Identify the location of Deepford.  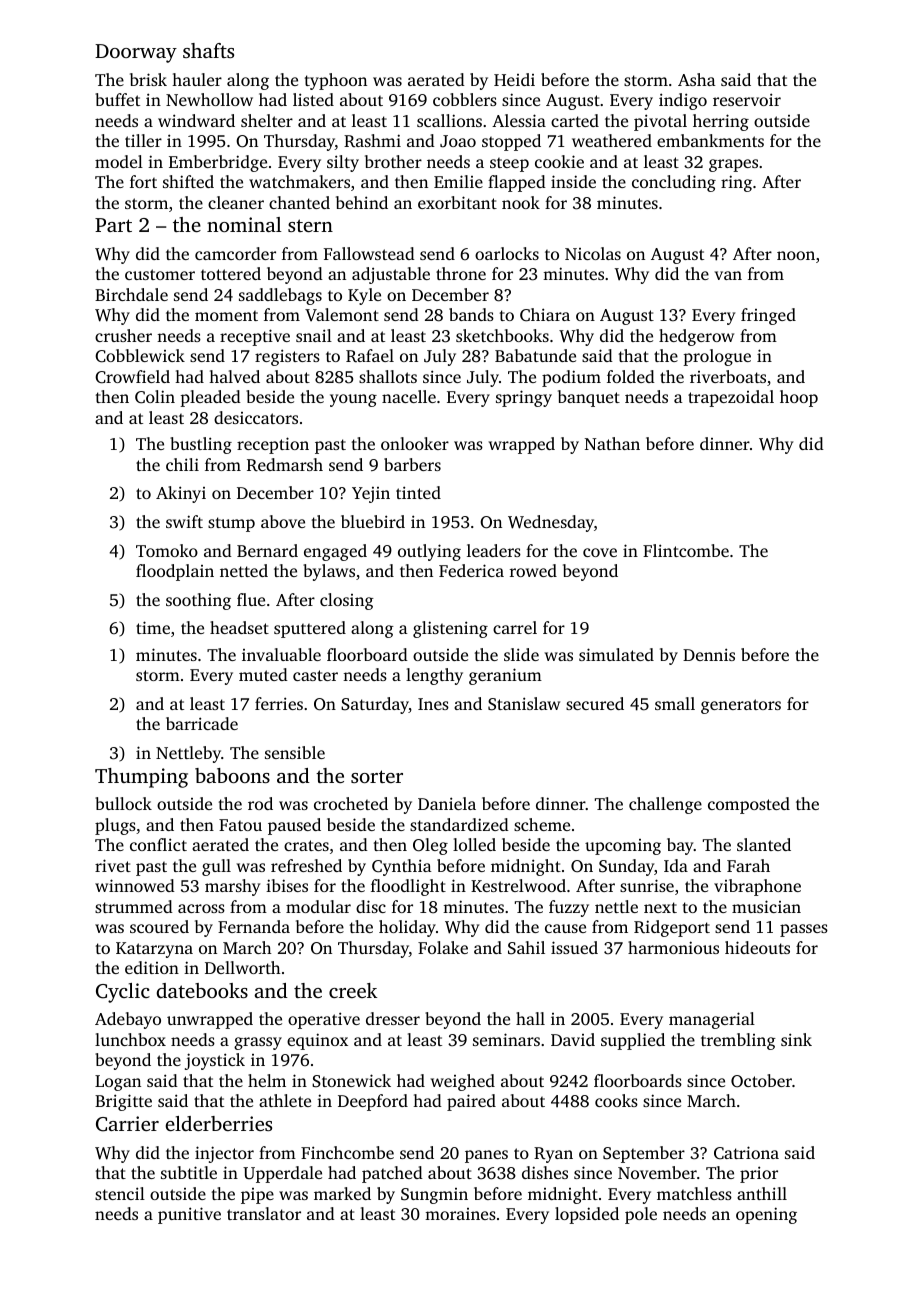
(373, 1102).
